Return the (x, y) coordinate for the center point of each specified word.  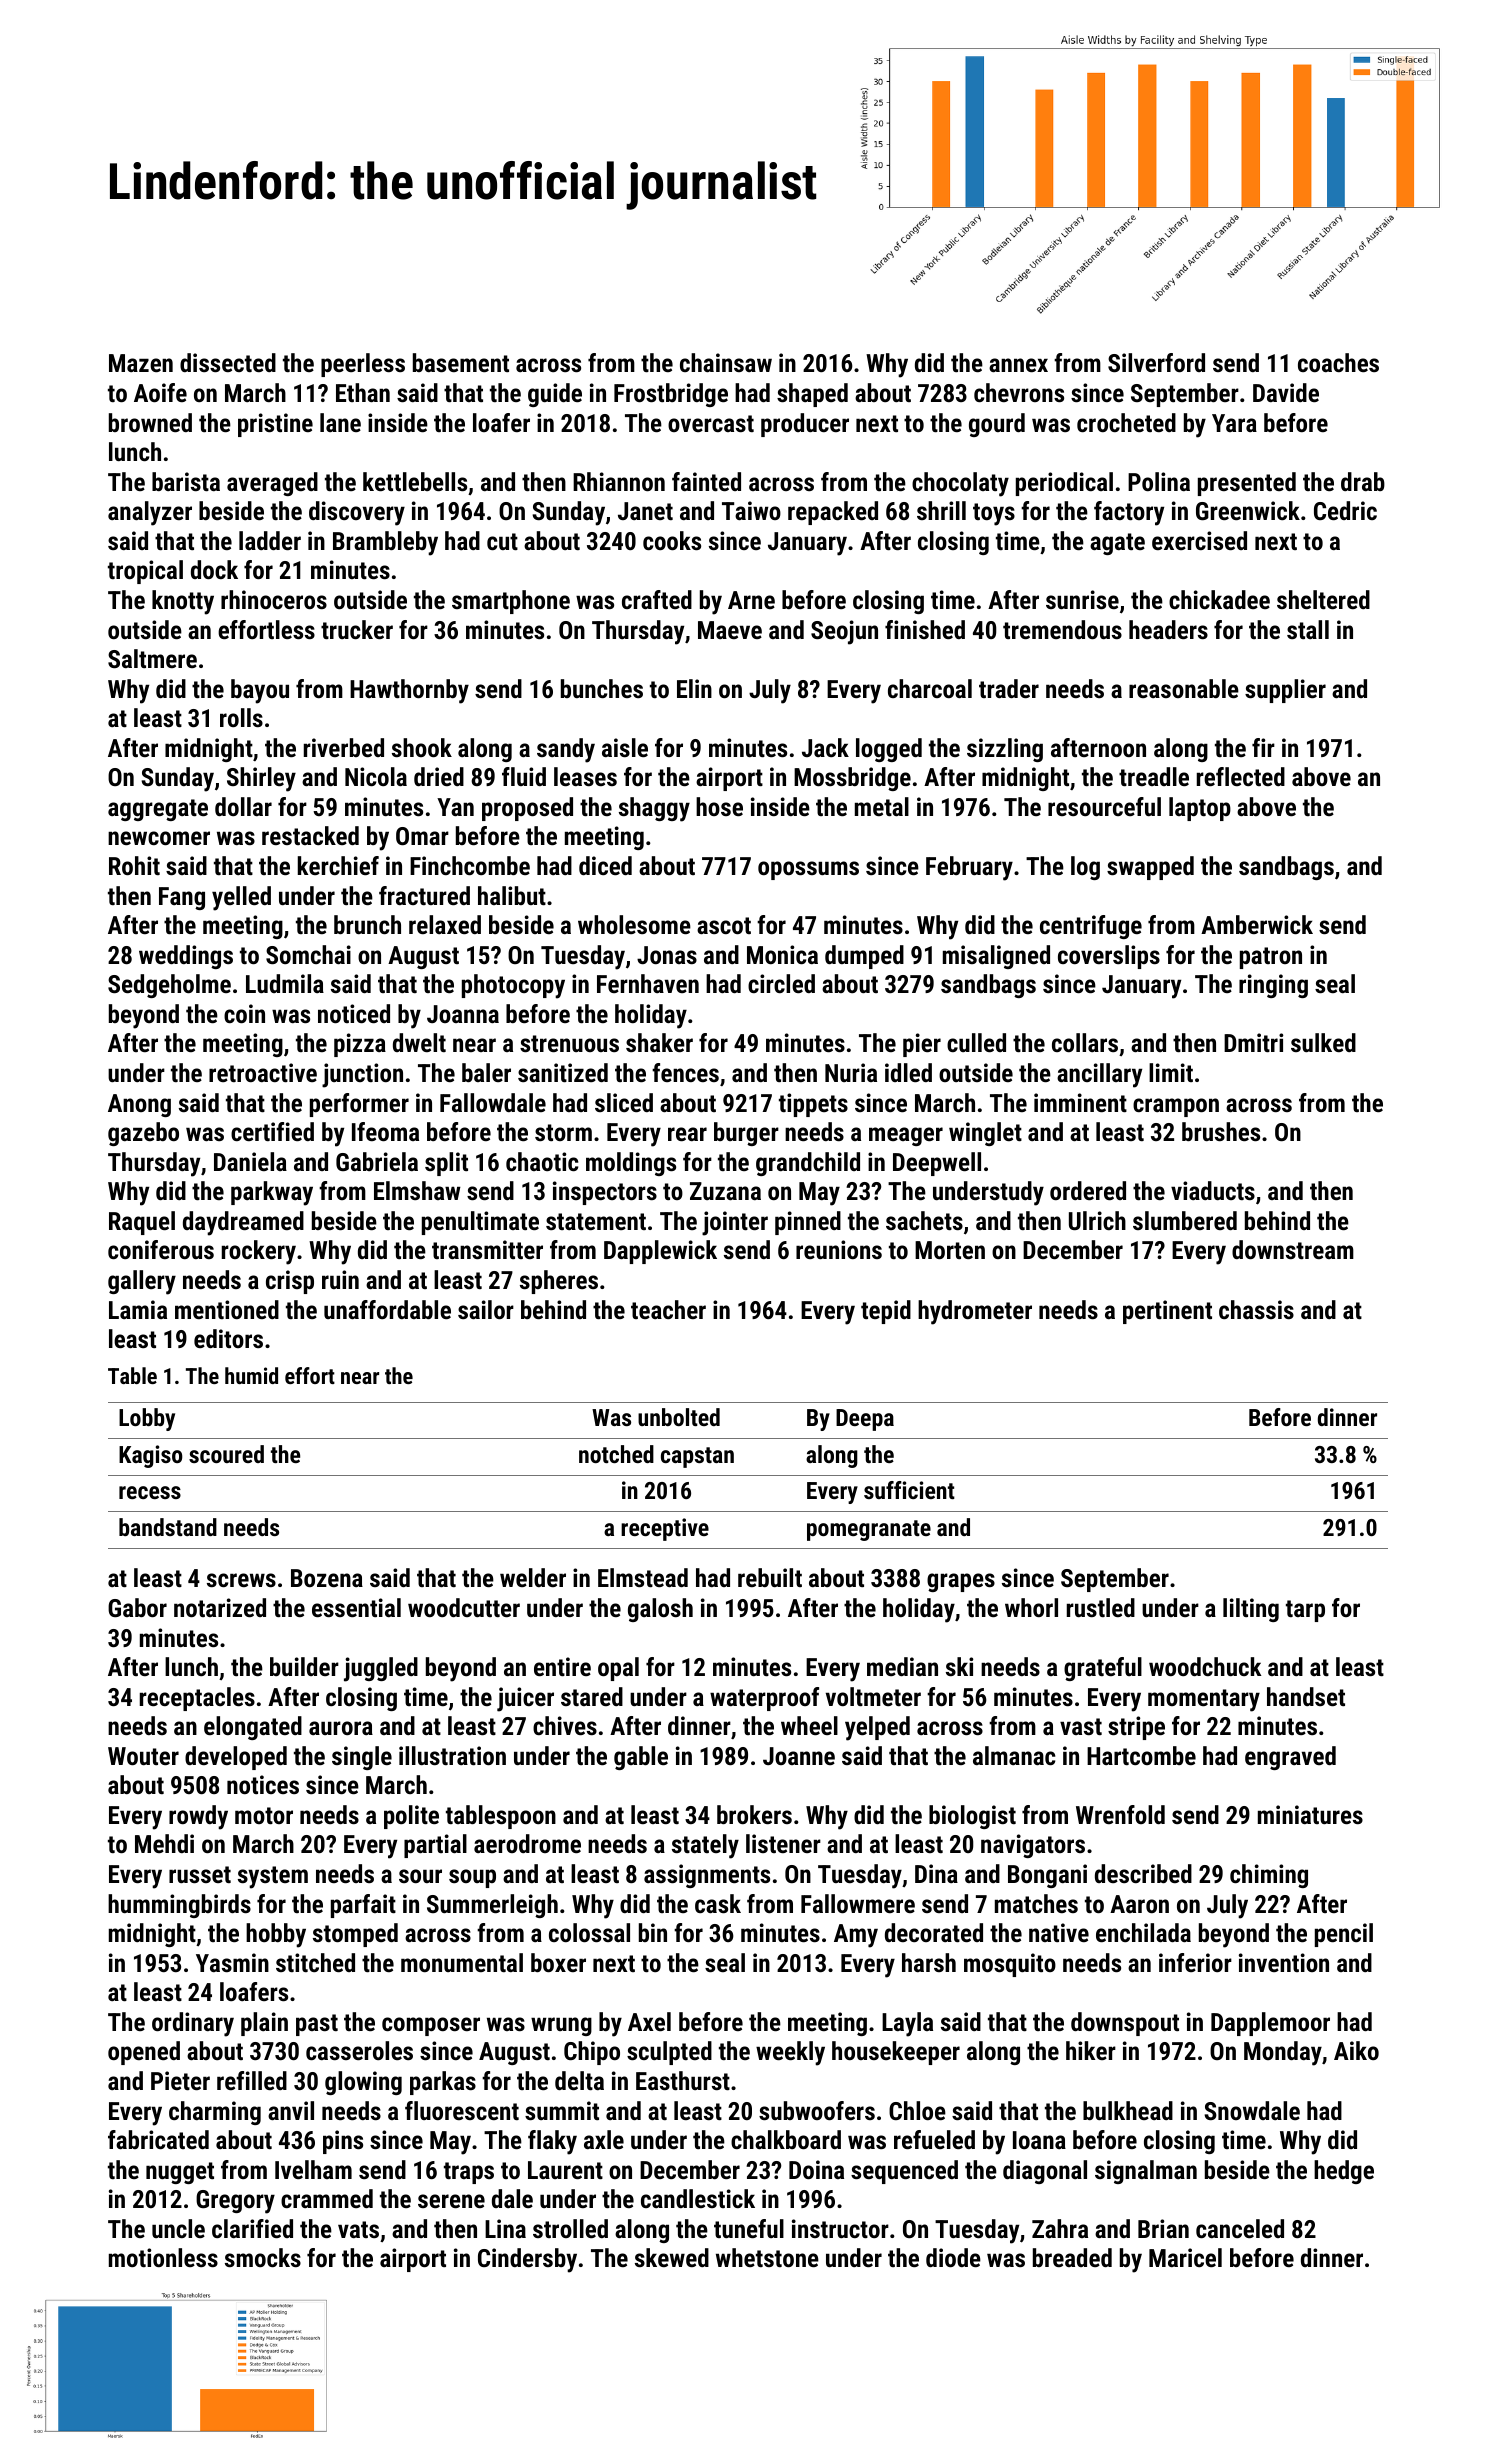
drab (1363, 481)
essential (356, 1607)
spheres (559, 1282)
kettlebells (415, 481)
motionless (163, 2257)
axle (604, 2139)
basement (461, 362)
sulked (1323, 1042)
